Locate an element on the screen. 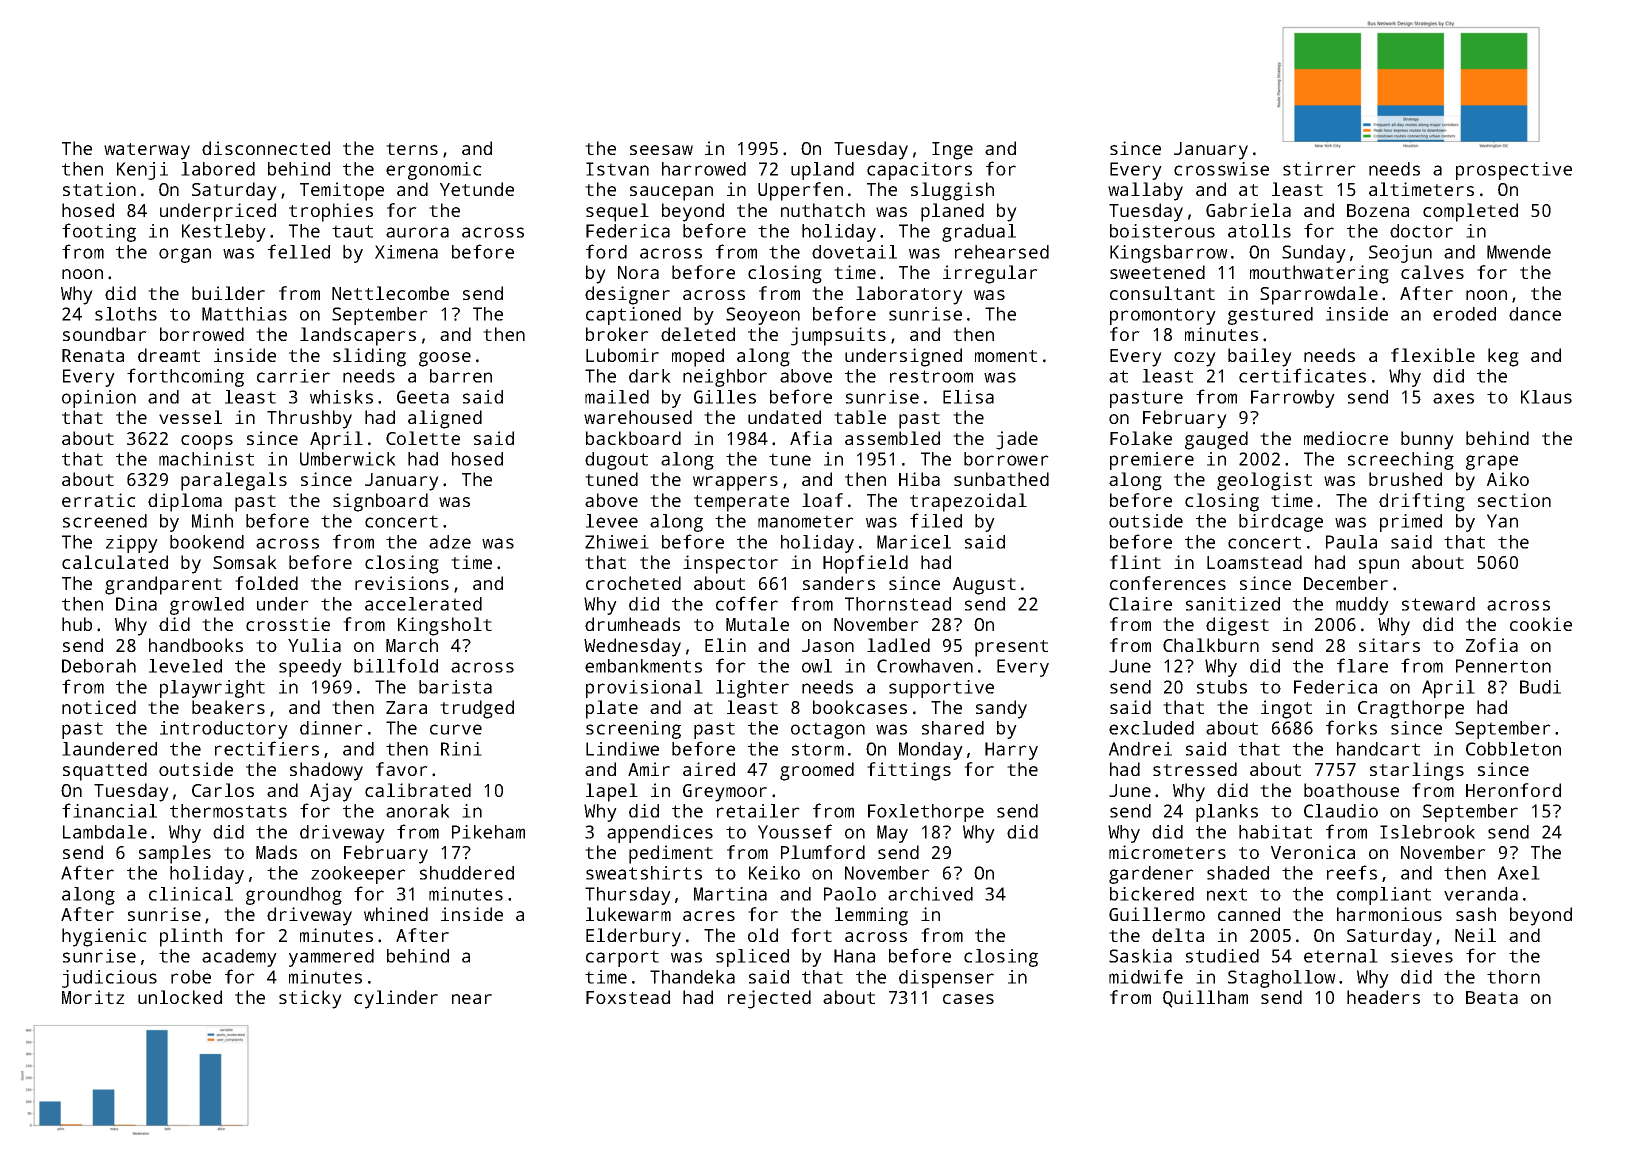 Image resolution: width=1640 pixels, height=1159 pixels. sticky is located at coordinates (310, 999).
